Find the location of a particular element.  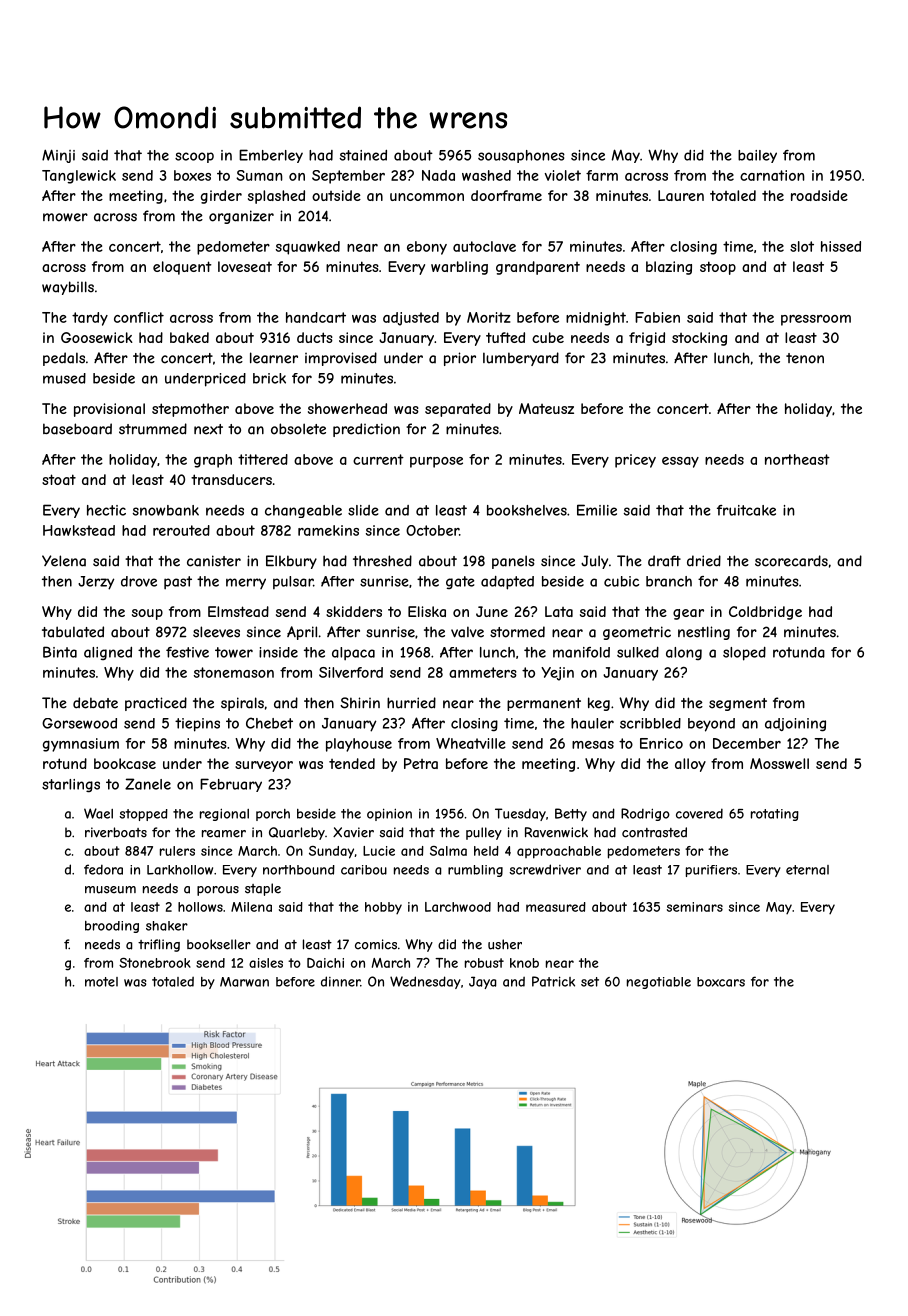

Chebet is located at coordinates (269, 723).
